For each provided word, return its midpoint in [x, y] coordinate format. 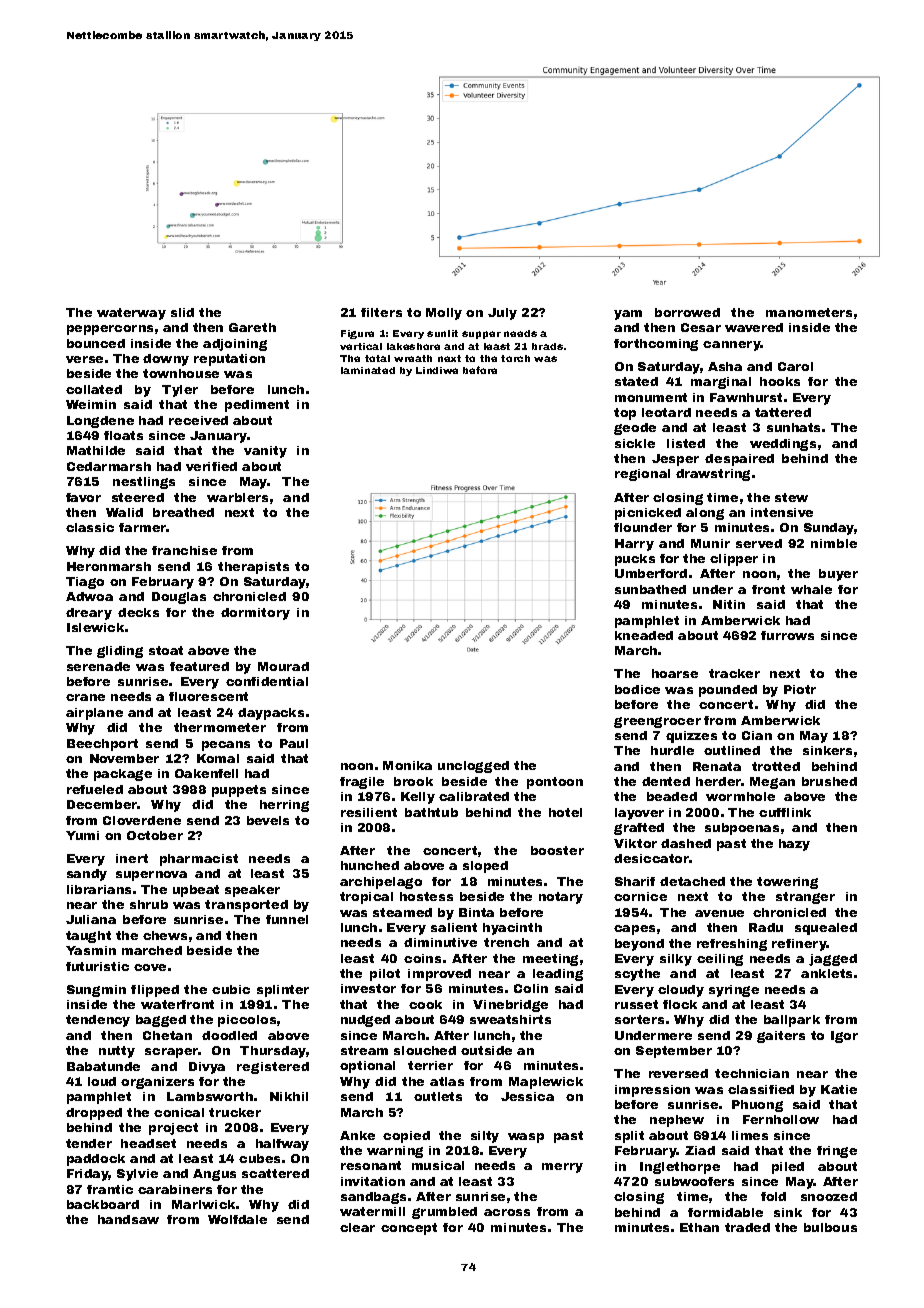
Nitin [729, 604]
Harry [634, 545]
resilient [369, 812]
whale [811, 589]
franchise [184, 550]
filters [381, 312]
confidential [267, 681]
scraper [172, 1053]
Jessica [527, 1096]
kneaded [644, 635]
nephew [677, 1121]
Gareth [252, 327]
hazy [794, 845]
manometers [809, 312]
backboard [103, 1204]
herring [284, 806]
